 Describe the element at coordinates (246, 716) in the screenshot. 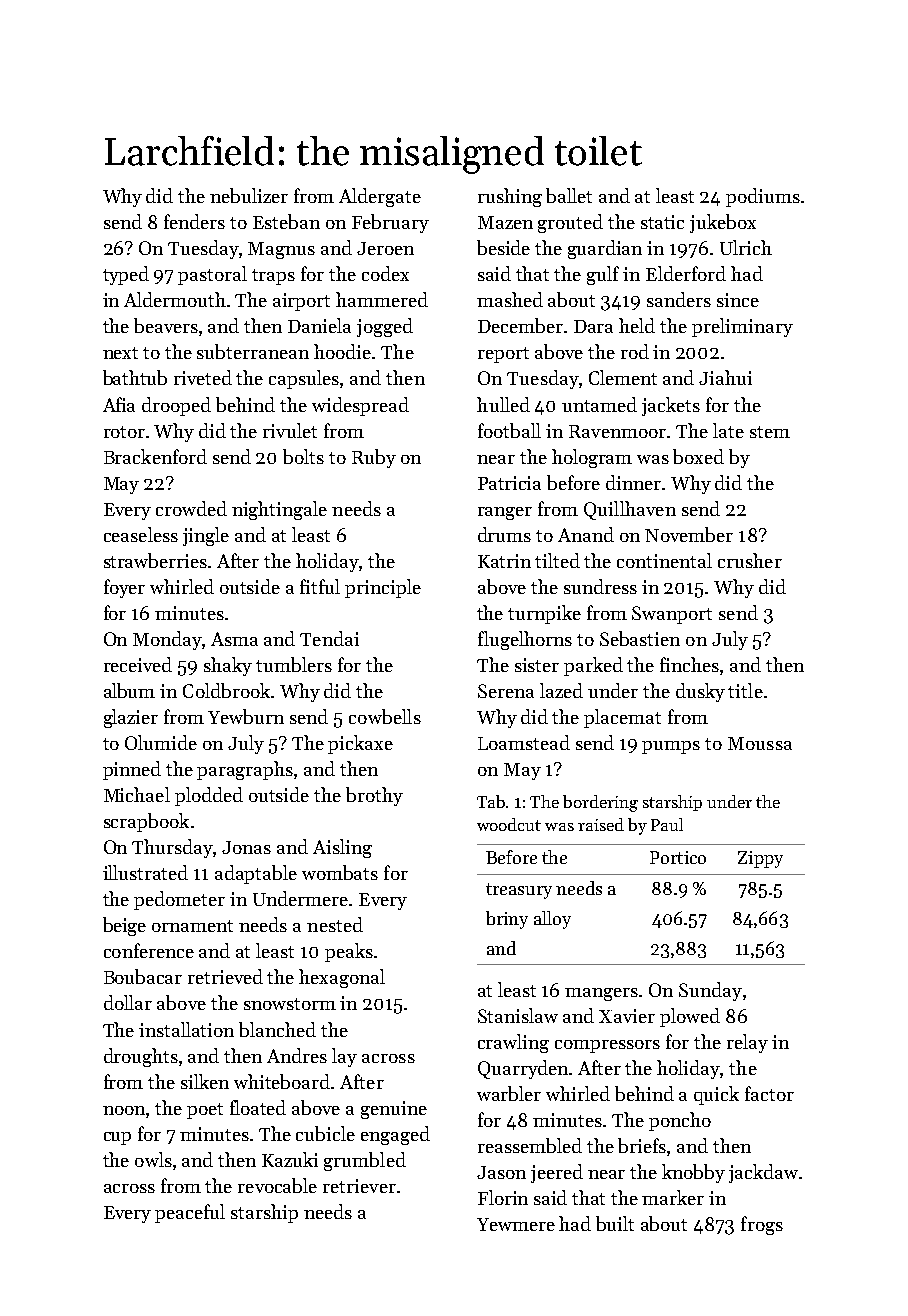

I see `Yewburn` at that location.
